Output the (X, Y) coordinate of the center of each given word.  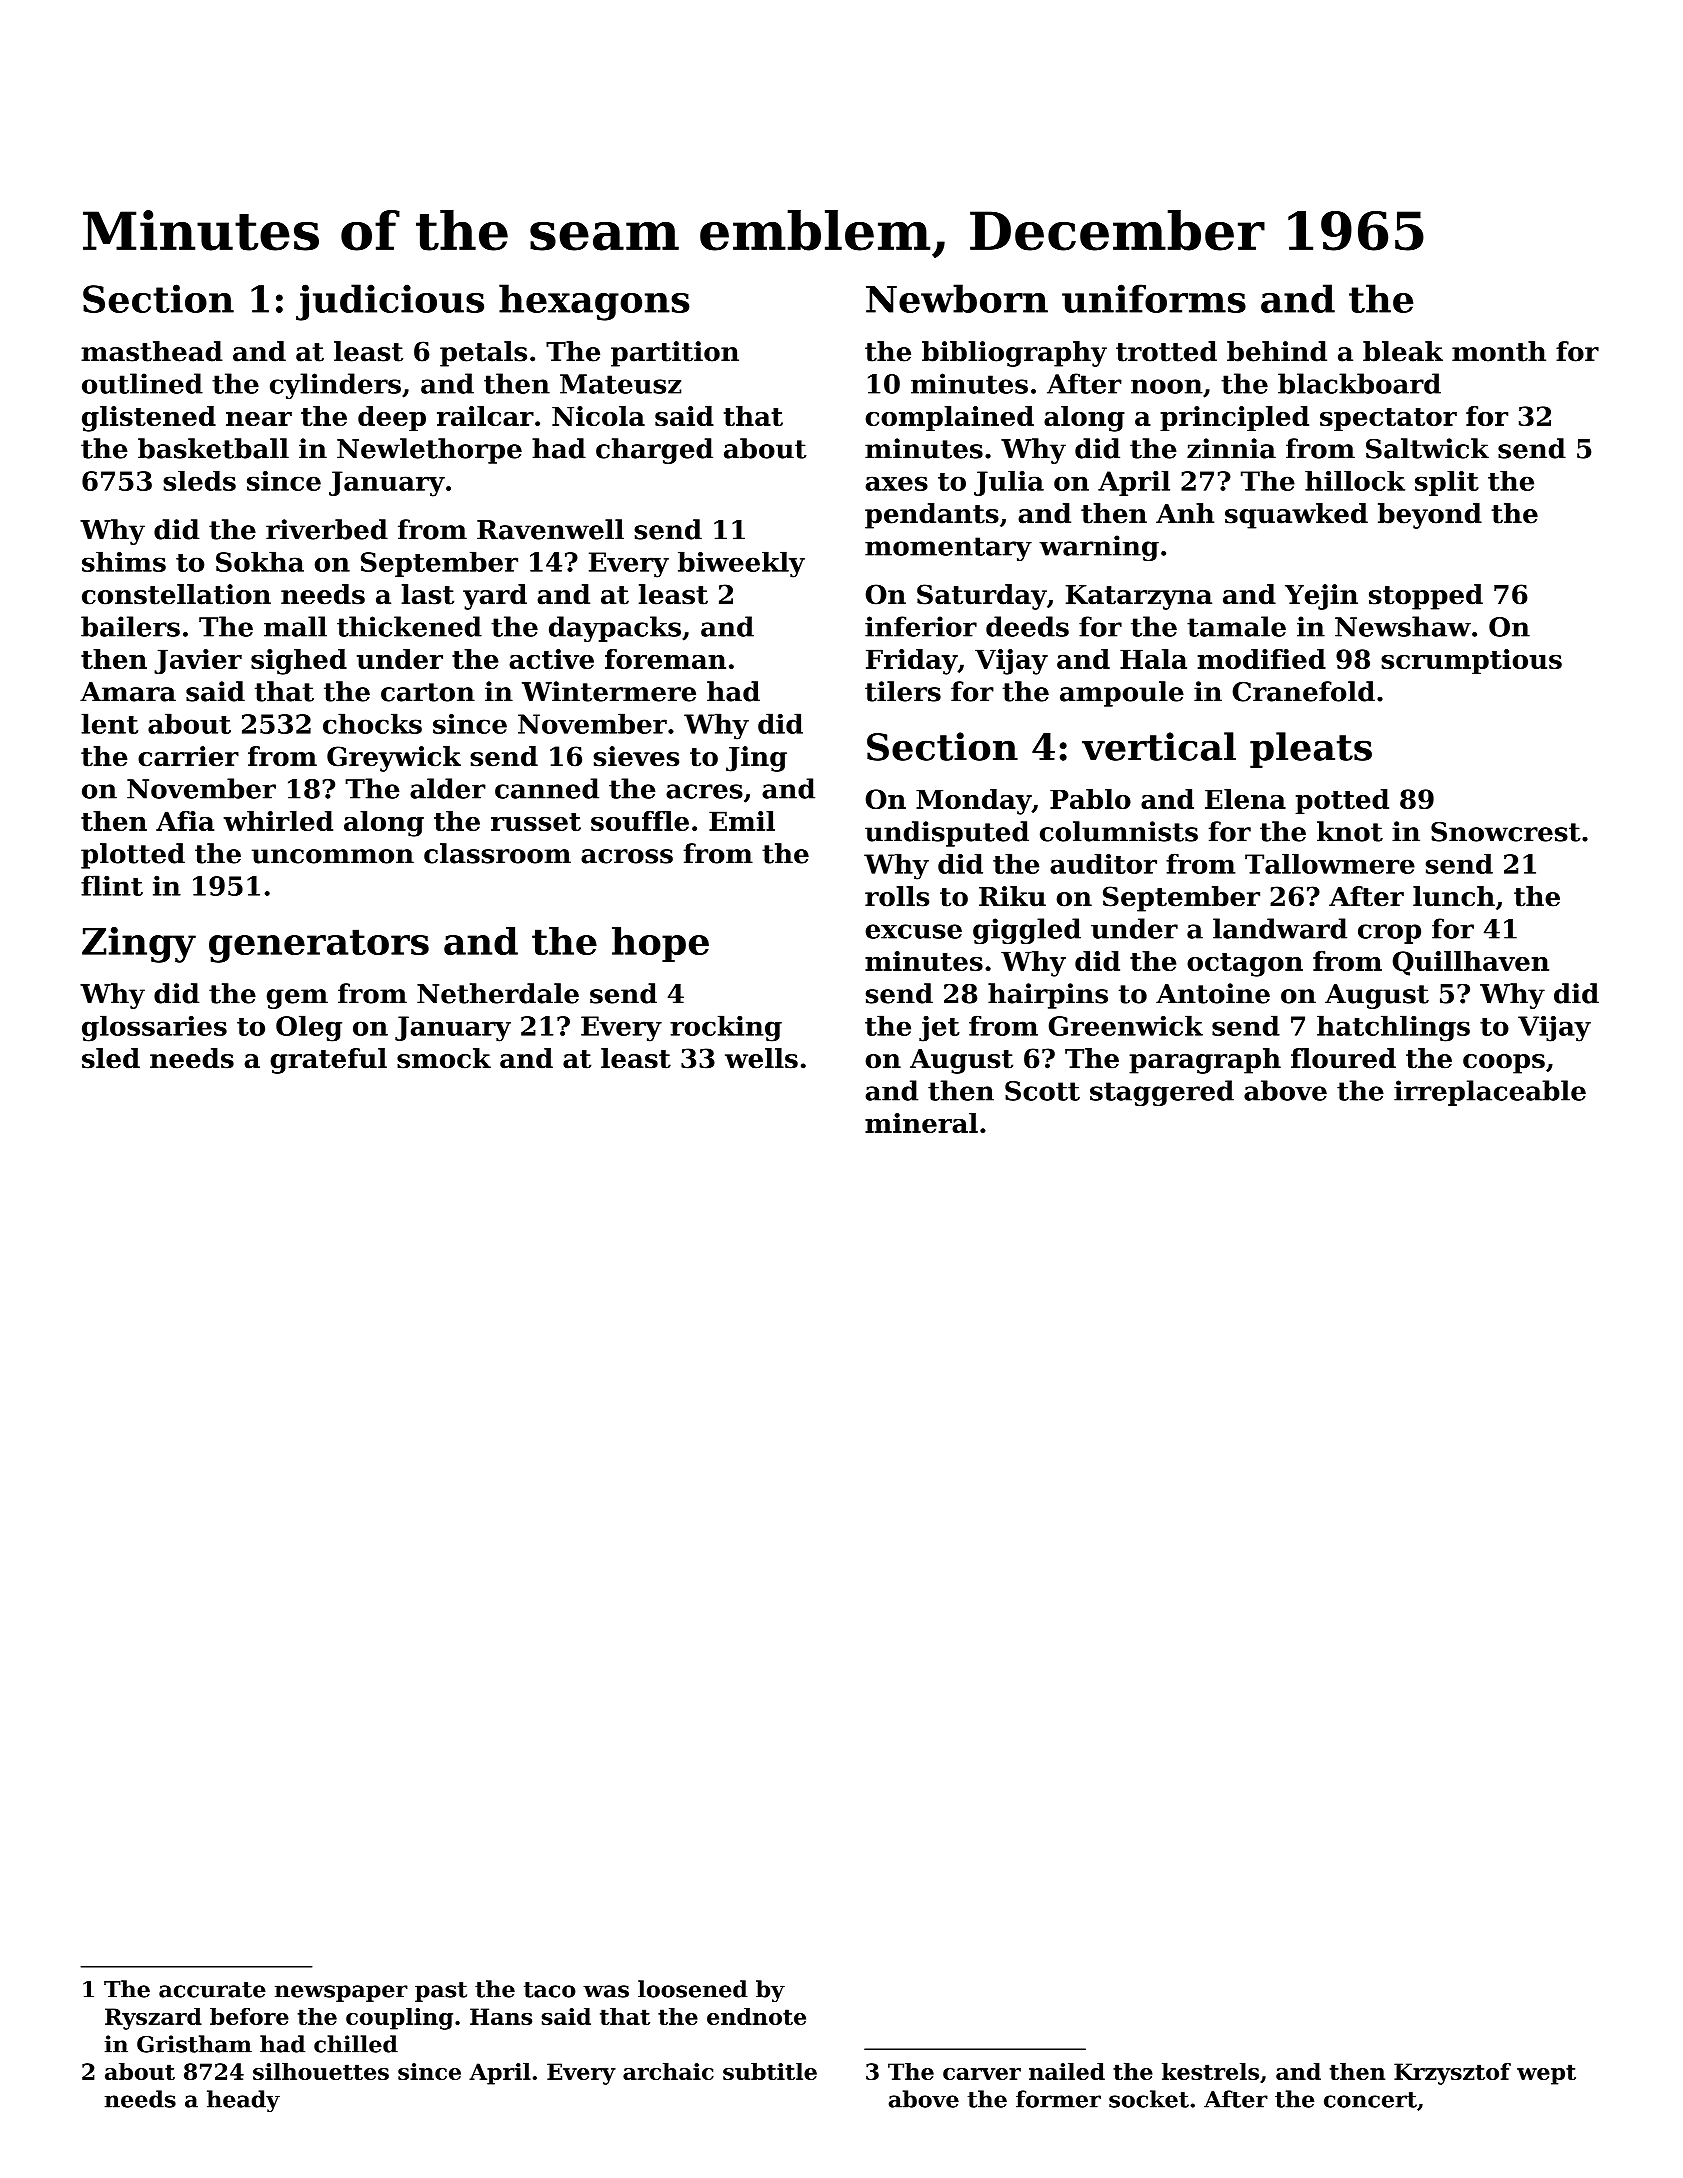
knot (1350, 831)
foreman (665, 659)
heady (243, 2101)
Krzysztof (1452, 2074)
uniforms (1154, 298)
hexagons (594, 302)
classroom (497, 853)
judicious (390, 302)
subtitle (770, 2071)
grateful (328, 1061)
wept (1546, 2074)
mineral (921, 1123)
